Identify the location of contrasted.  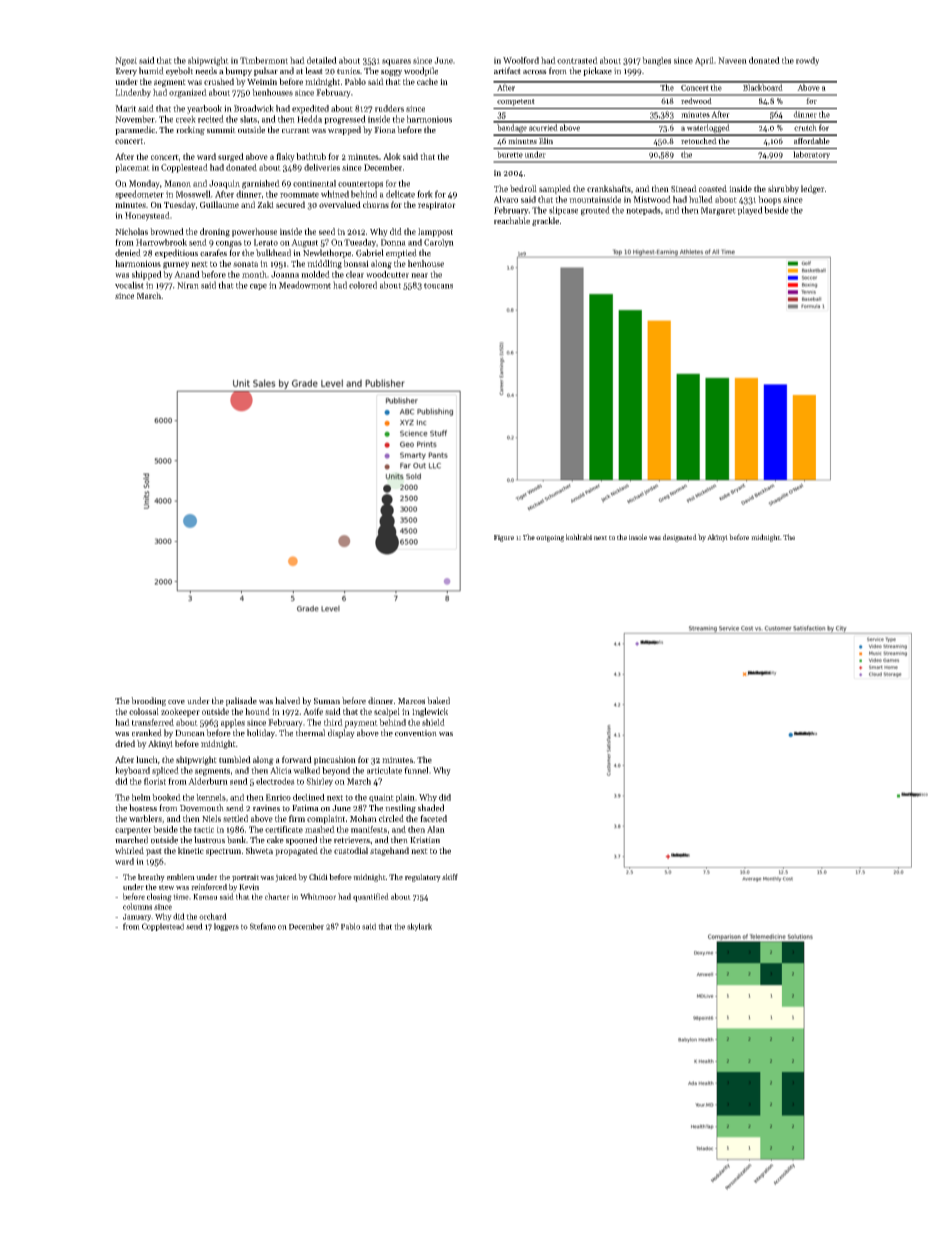
(577, 60).
